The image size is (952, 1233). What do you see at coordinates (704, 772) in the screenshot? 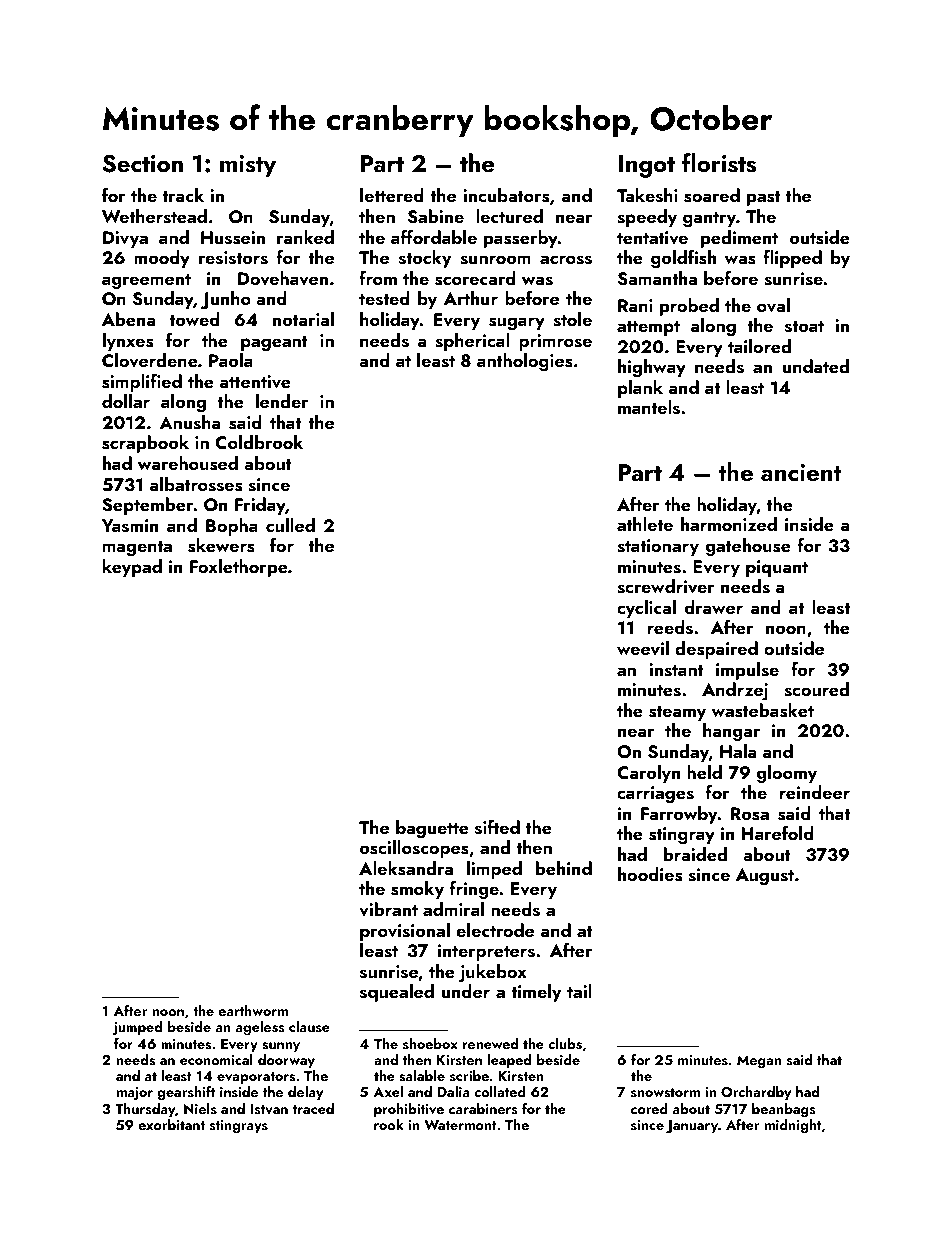
I see `held` at bounding box center [704, 772].
